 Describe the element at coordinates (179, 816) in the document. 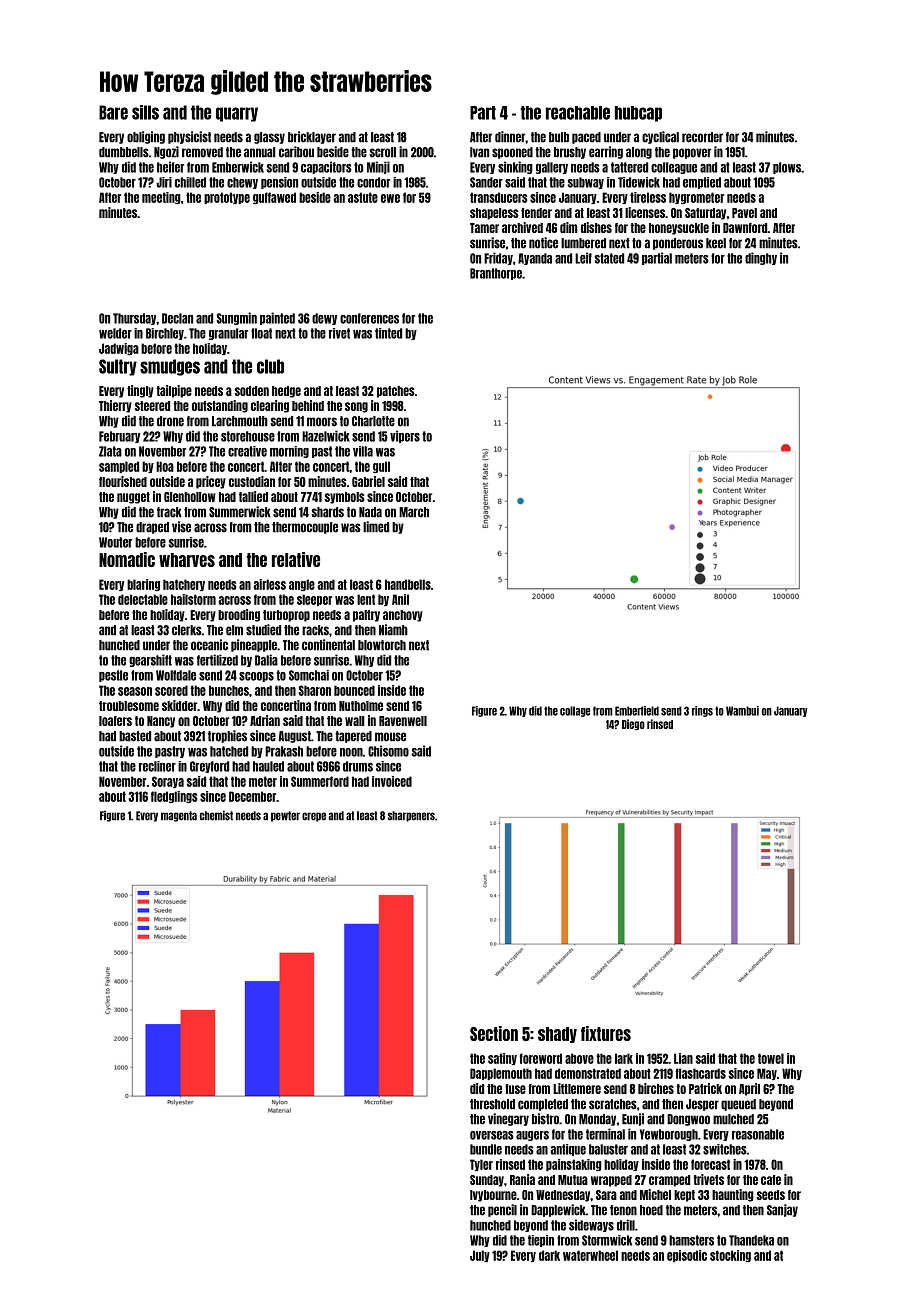

I see `magenta` at that location.
